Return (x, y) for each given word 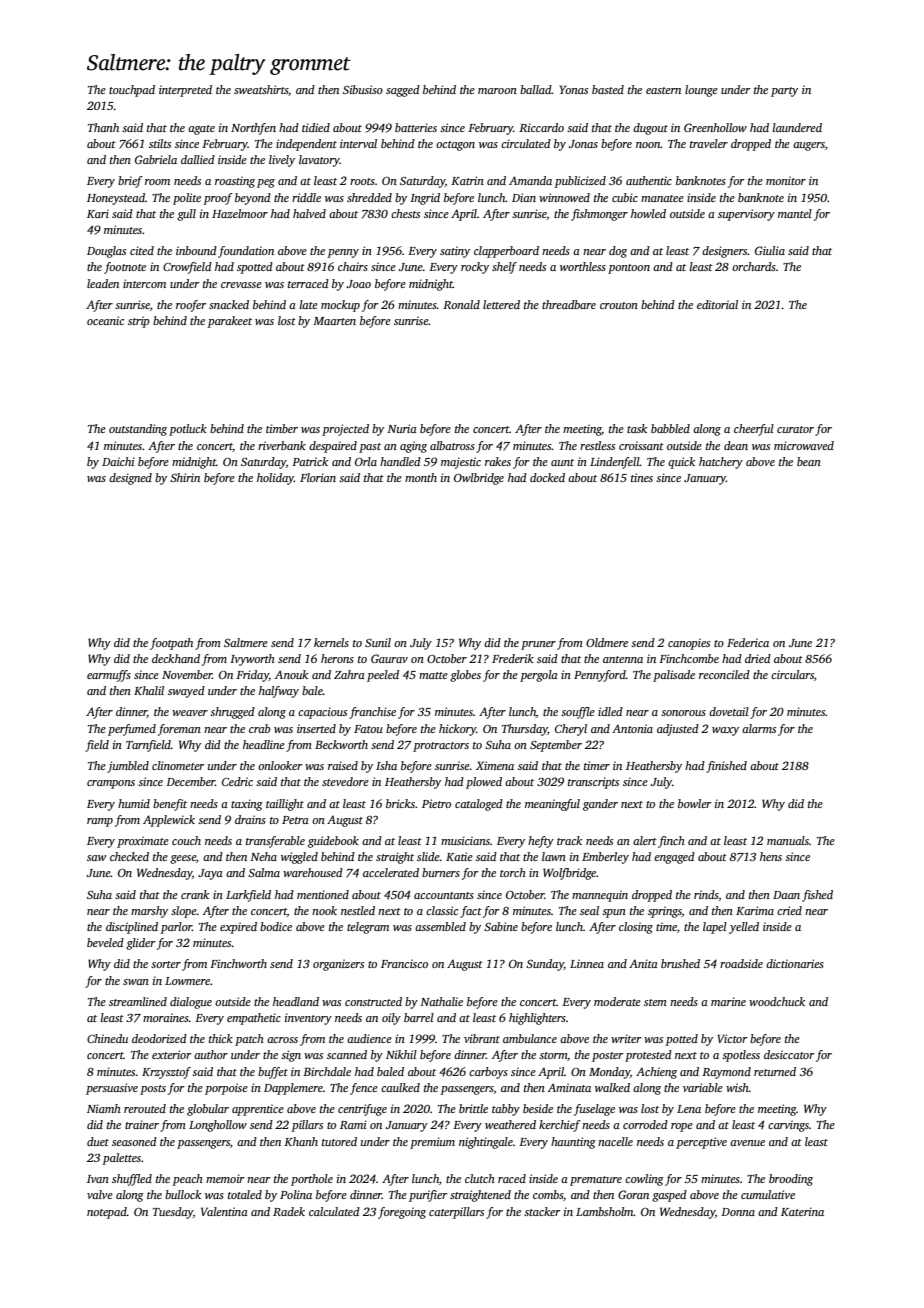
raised (343, 765)
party (784, 92)
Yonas (574, 89)
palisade (674, 676)
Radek (289, 1211)
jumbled (128, 767)
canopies (689, 644)
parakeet (229, 322)
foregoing (402, 1213)
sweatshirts (261, 89)
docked (547, 477)
